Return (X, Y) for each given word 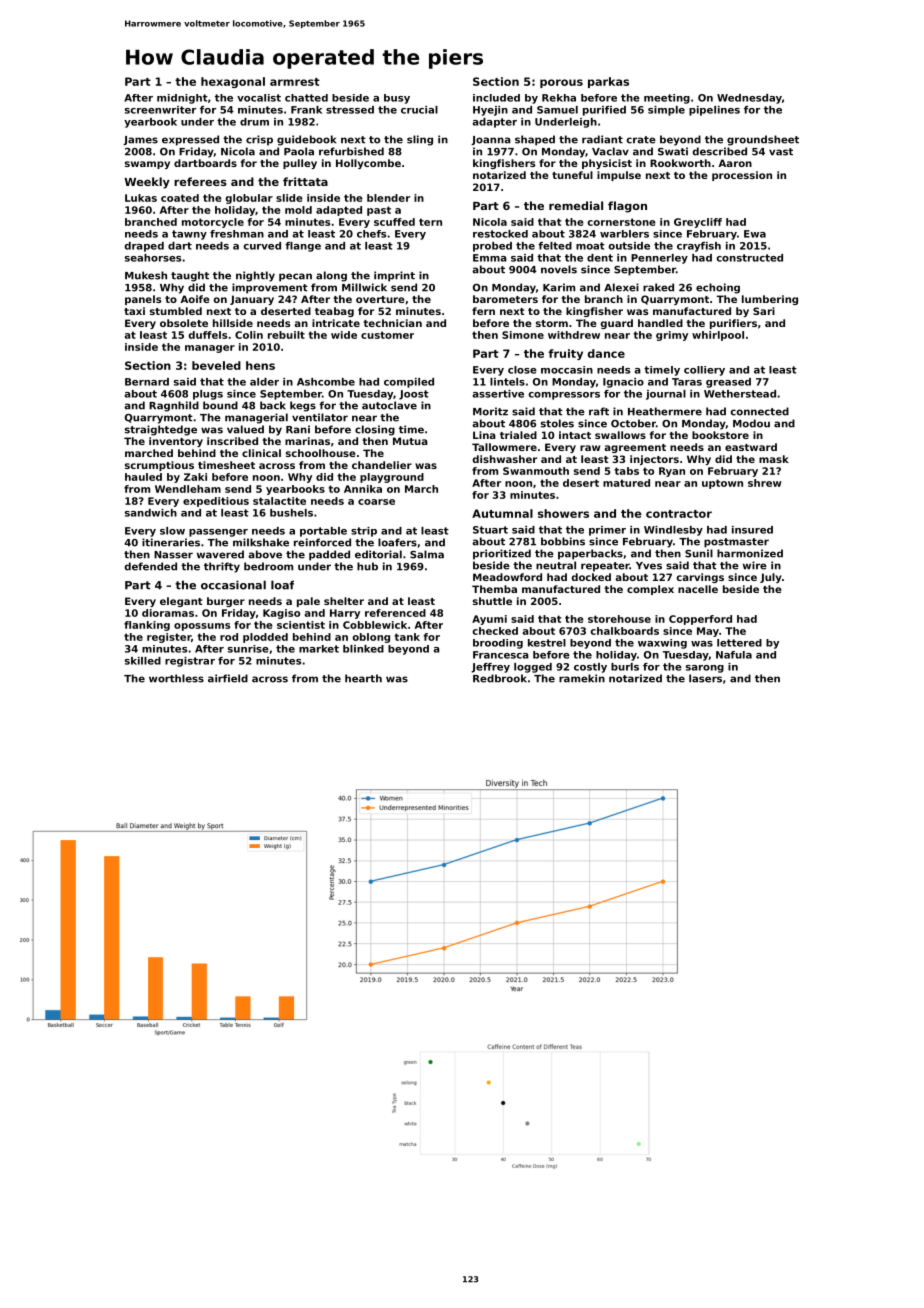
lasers (705, 678)
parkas (608, 82)
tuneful (572, 175)
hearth (363, 678)
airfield (228, 678)
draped (144, 247)
